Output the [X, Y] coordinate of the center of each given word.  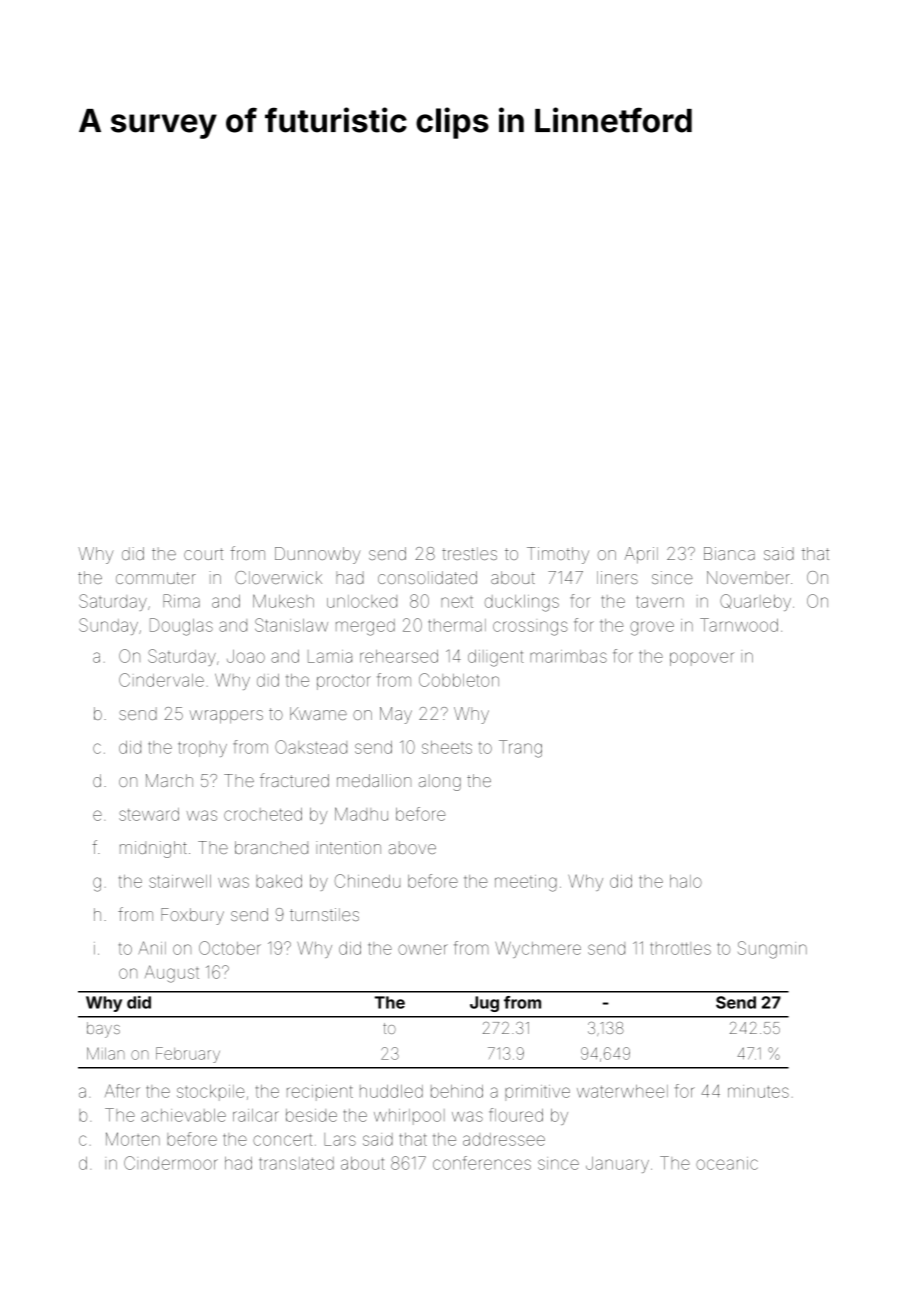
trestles [469, 553]
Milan [105, 1053]
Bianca [729, 553]
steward [149, 814]
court [203, 554]
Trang [520, 749]
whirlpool [409, 1117]
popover [702, 659]
